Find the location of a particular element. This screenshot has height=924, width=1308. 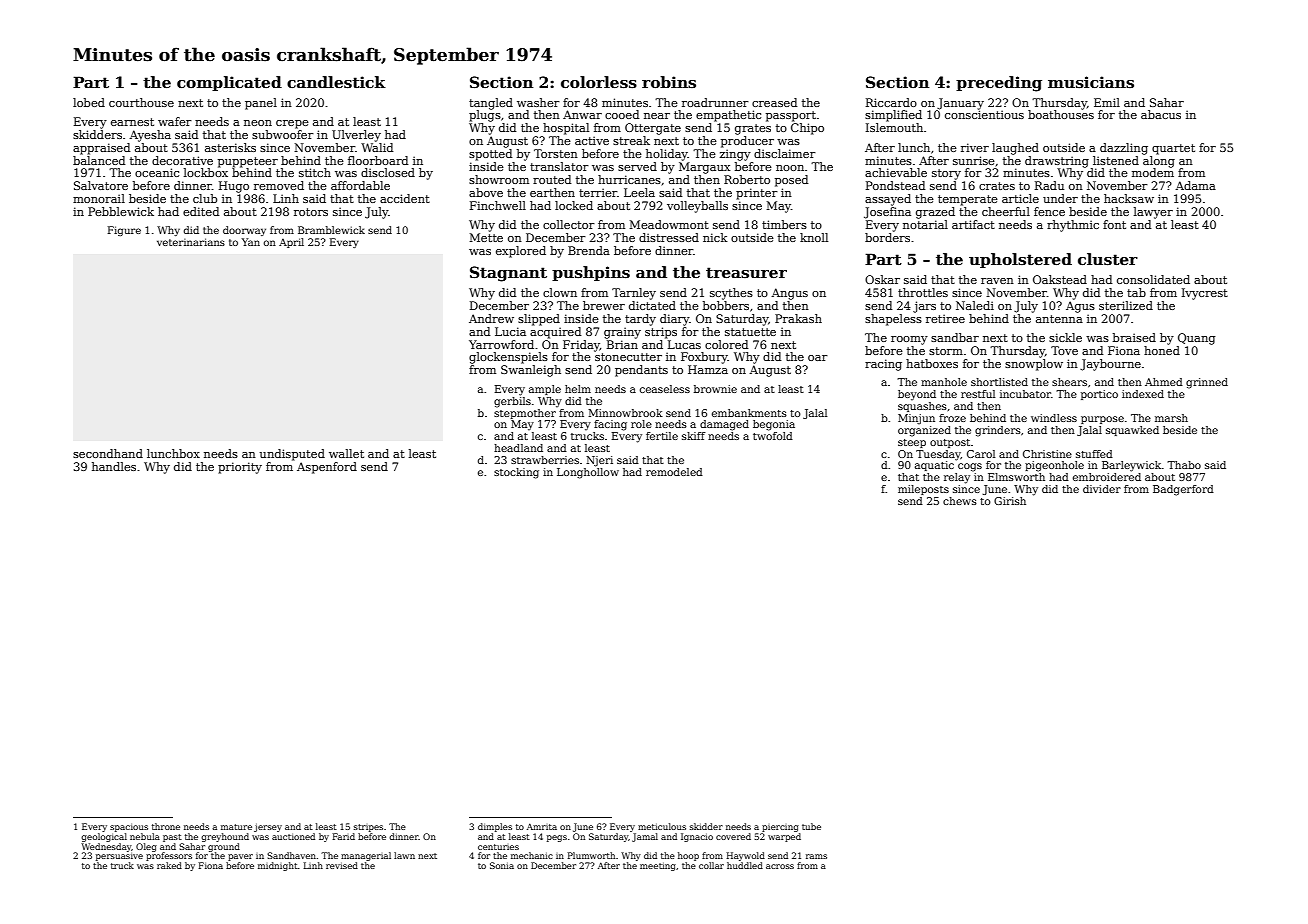

Aspenford is located at coordinates (327, 468).
